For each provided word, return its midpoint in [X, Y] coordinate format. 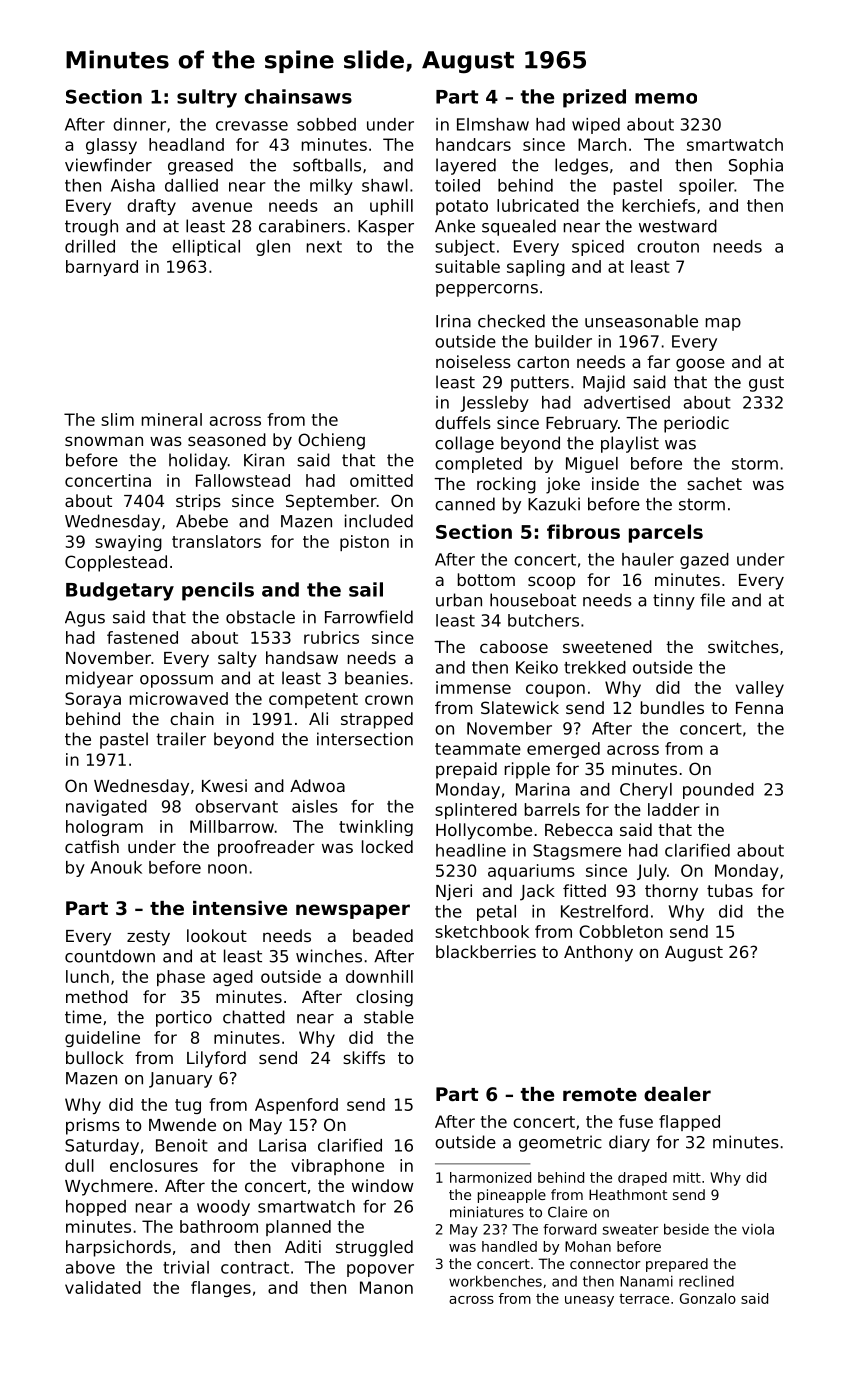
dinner [139, 124]
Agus [85, 619]
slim [117, 419]
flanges [221, 1289]
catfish [92, 846]
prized [594, 98]
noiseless [473, 361]
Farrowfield [369, 617]
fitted [584, 890]
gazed [704, 561]
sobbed [326, 124]
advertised [627, 402]
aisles [315, 806]
